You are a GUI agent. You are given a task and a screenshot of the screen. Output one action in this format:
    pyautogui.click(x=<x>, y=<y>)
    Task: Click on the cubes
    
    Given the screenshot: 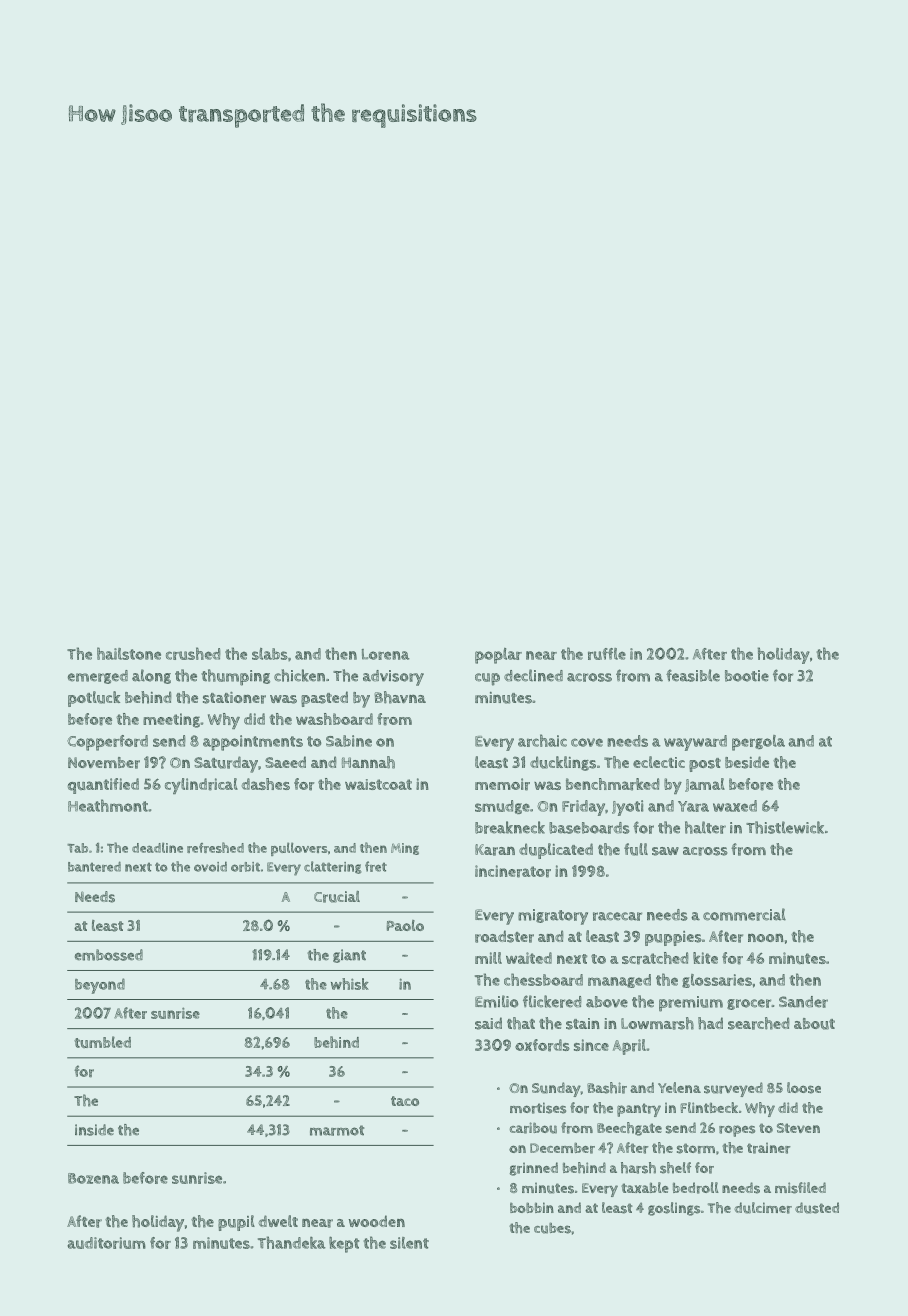 What is the action you would take?
    pyautogui.click(x=552, y=1228)
